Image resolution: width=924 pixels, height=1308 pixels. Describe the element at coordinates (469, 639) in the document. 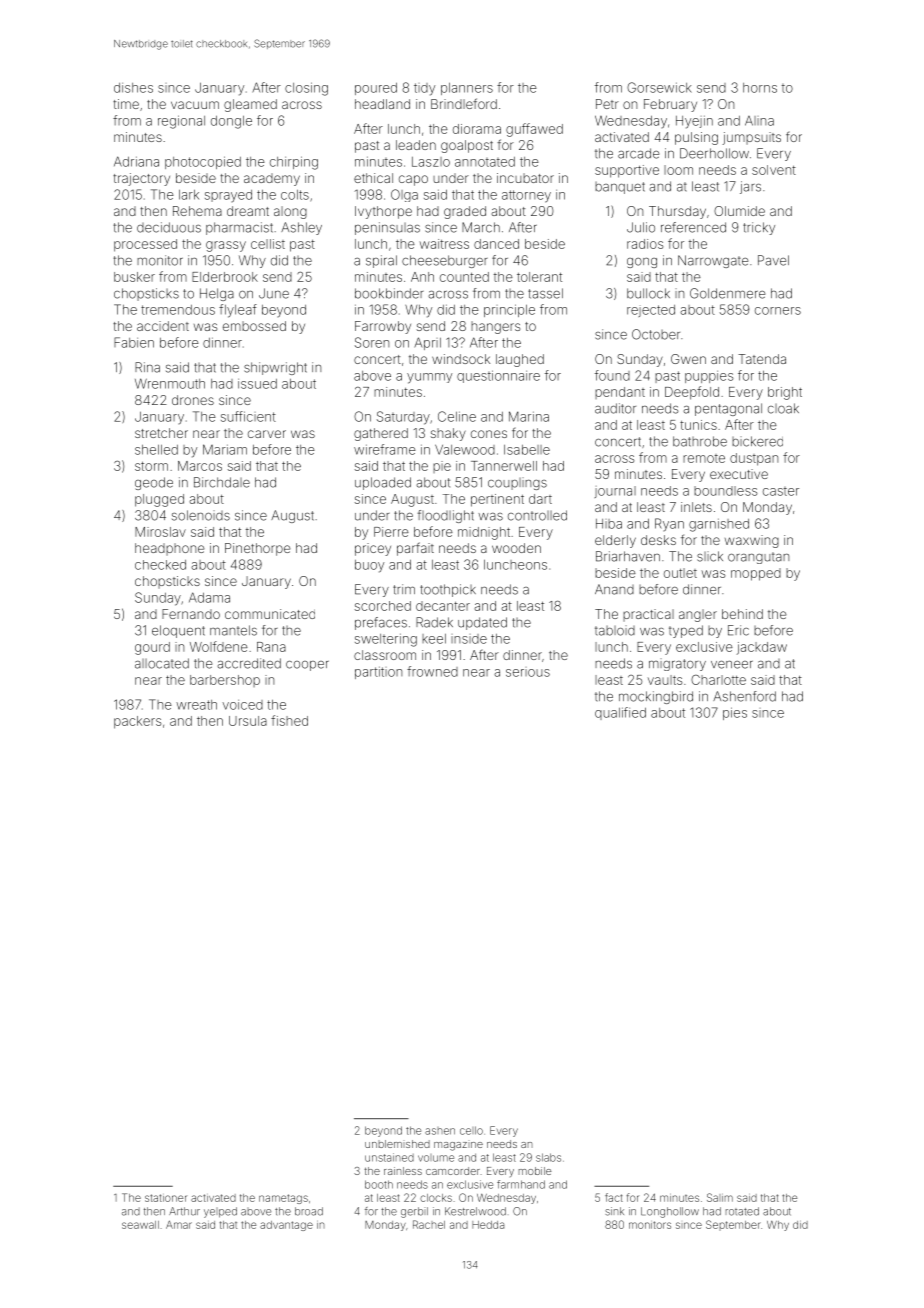

I see `inside` at that location.
